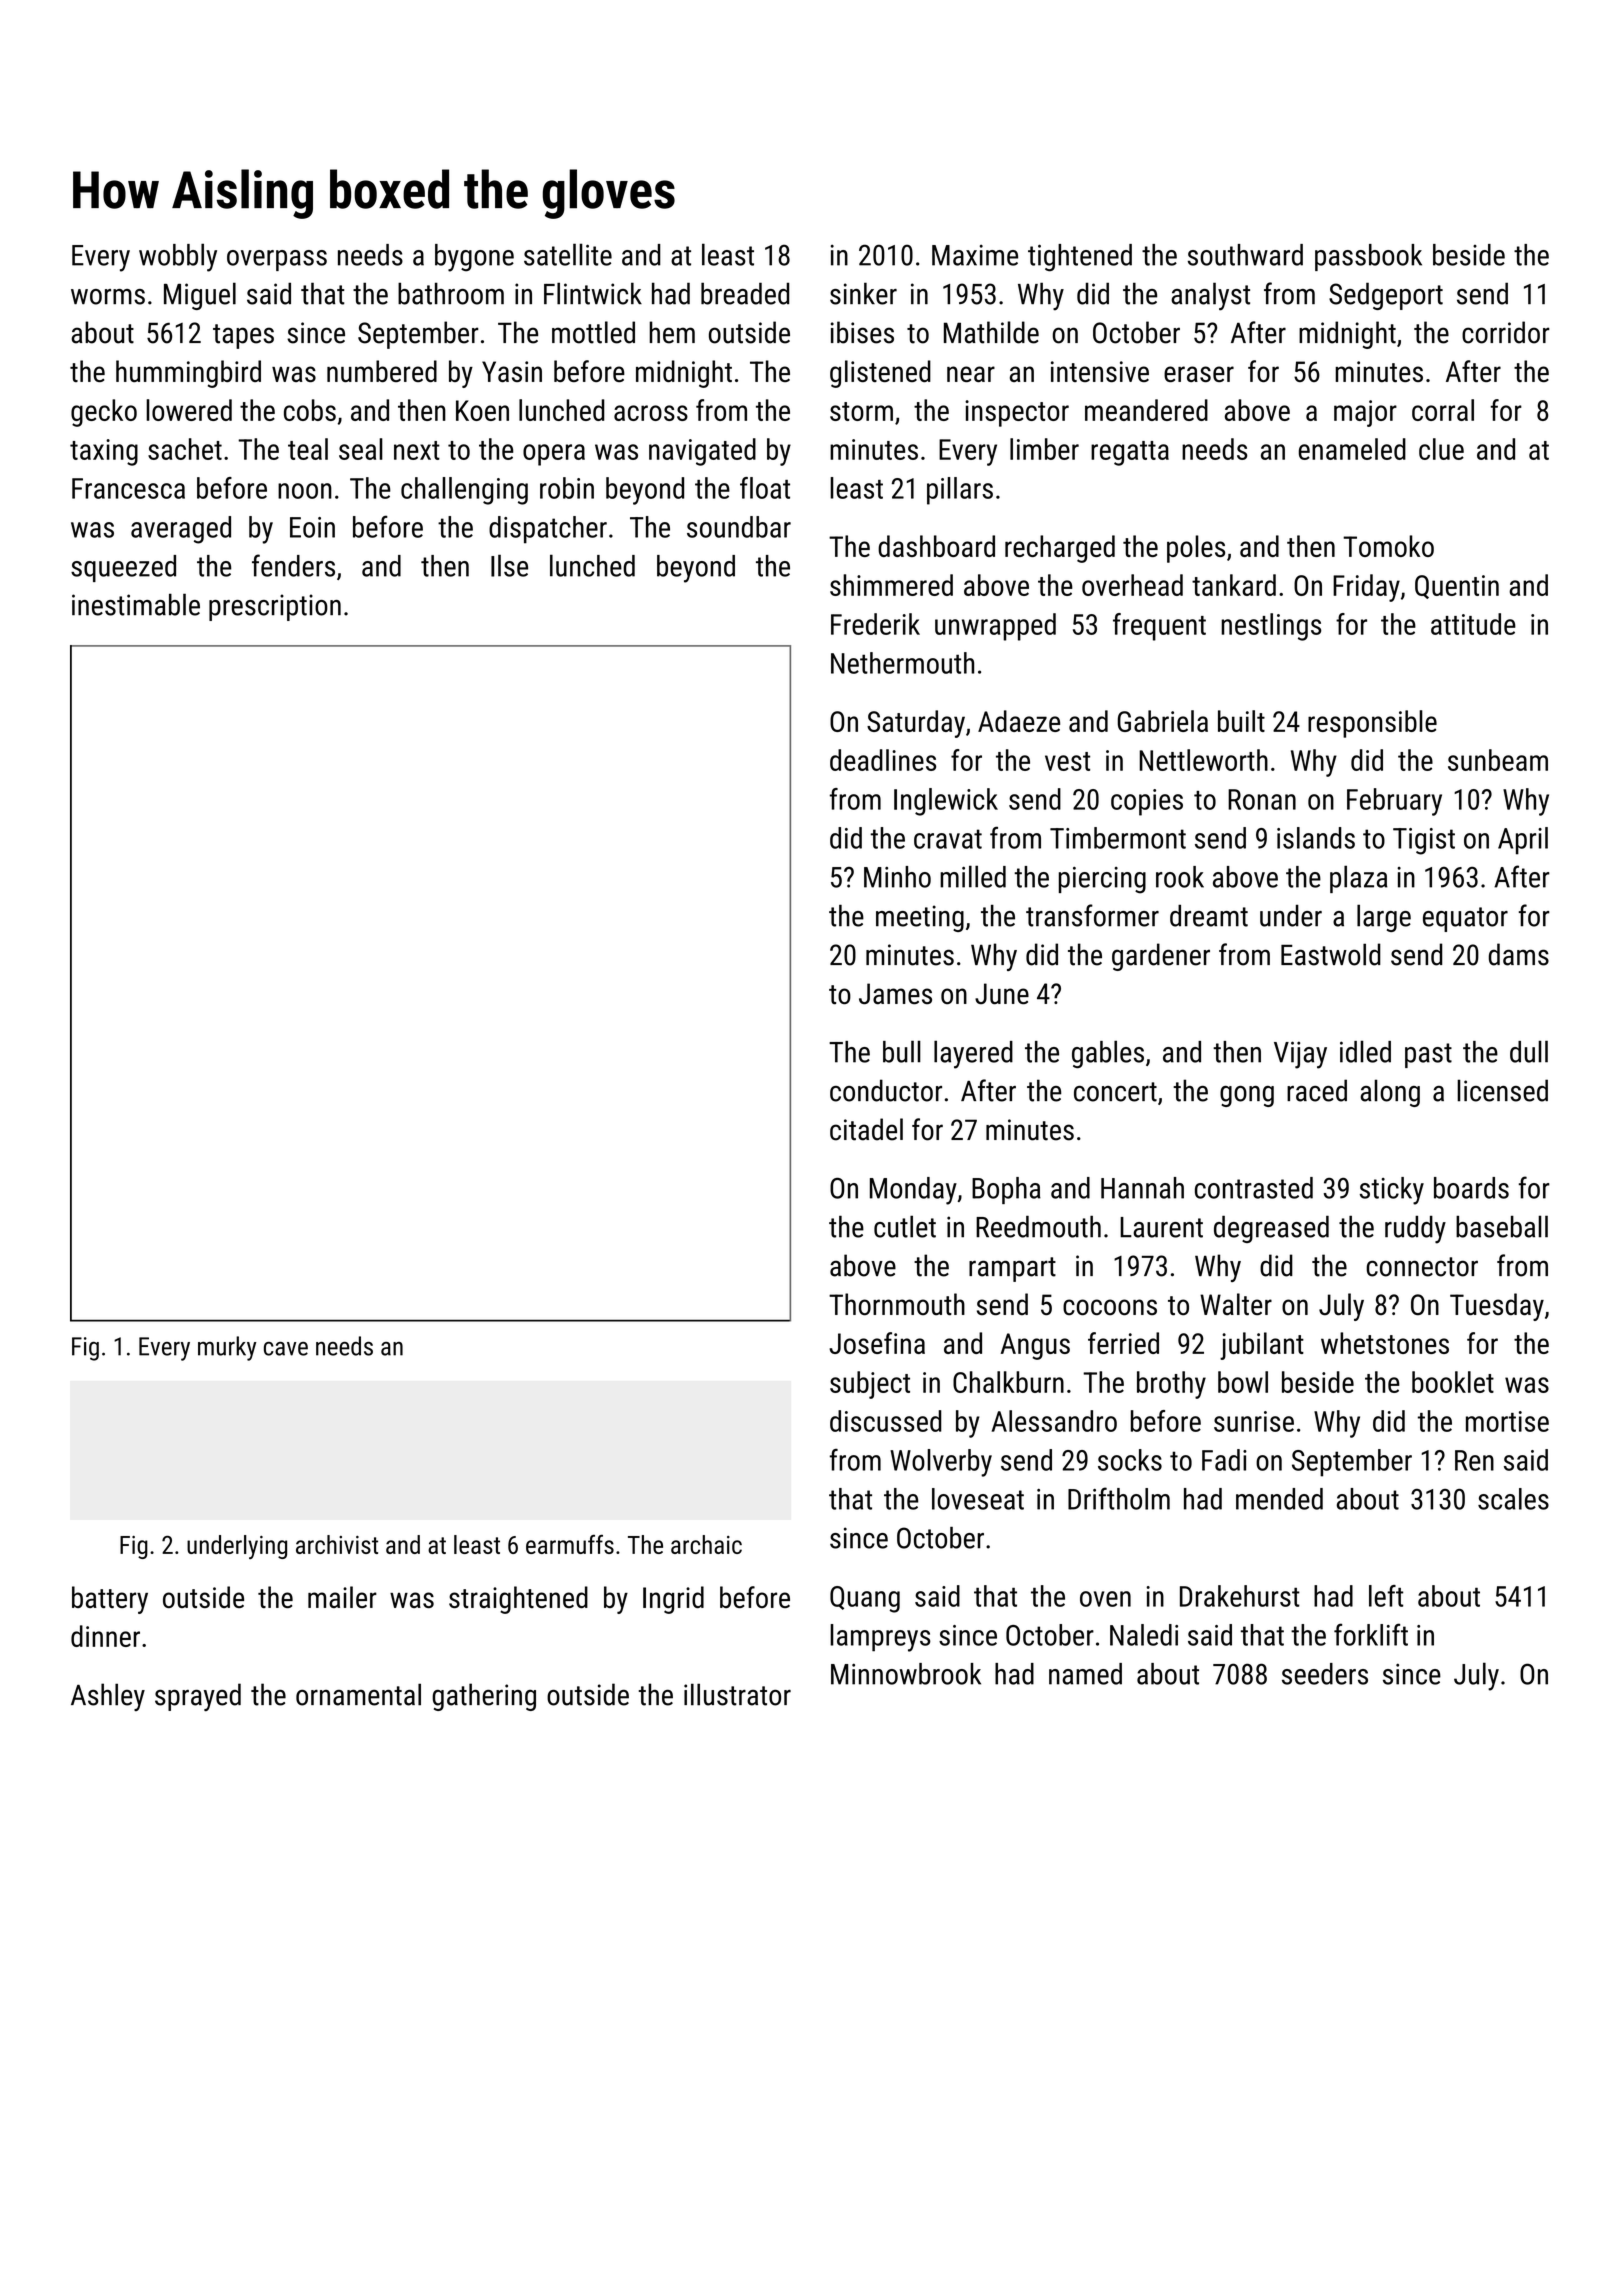  I want to click on gong, so click(1247, 1096).
